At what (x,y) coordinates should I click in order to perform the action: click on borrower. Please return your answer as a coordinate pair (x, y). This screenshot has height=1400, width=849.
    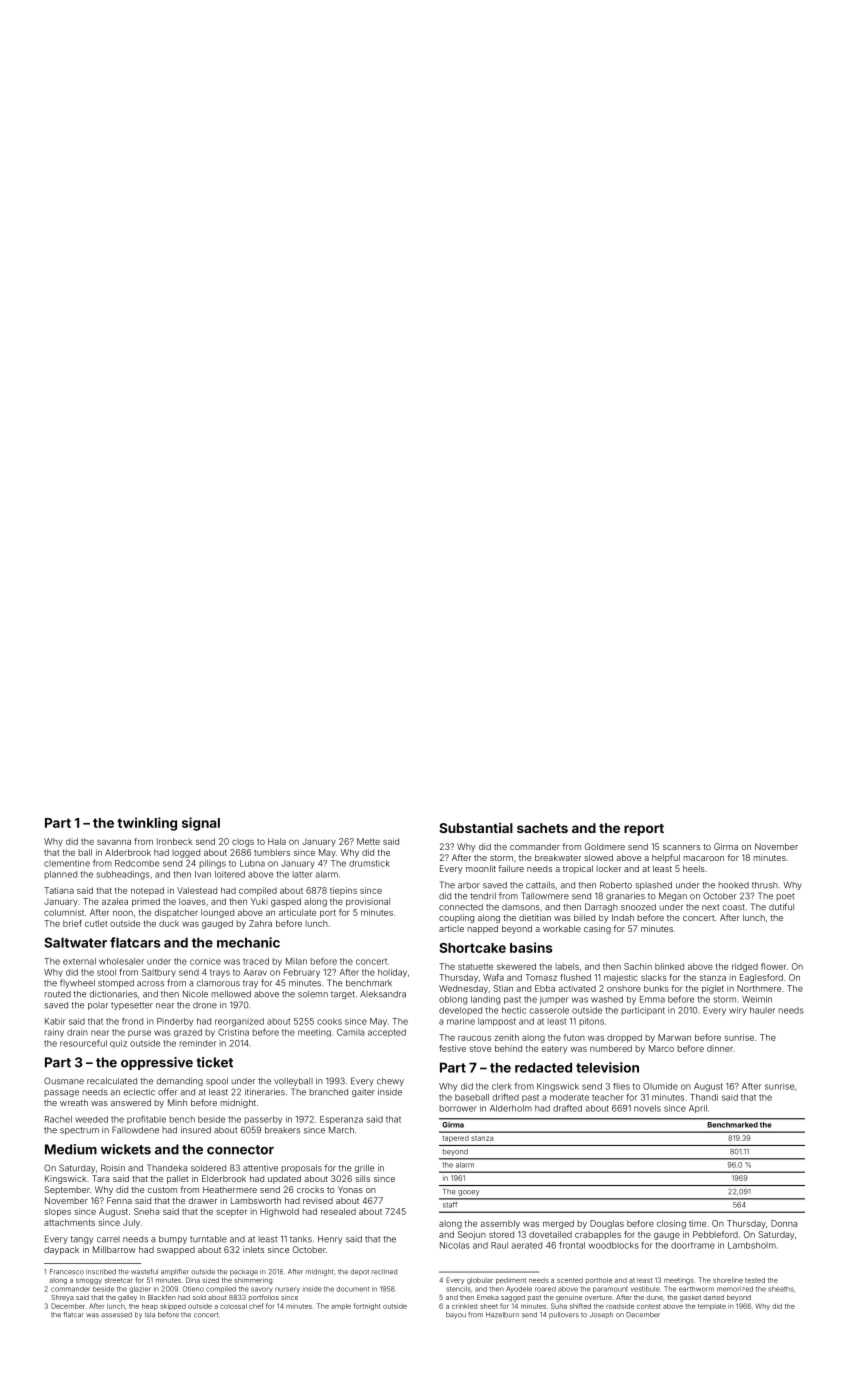
    Looking at the image, I should click on (458, 1108).
